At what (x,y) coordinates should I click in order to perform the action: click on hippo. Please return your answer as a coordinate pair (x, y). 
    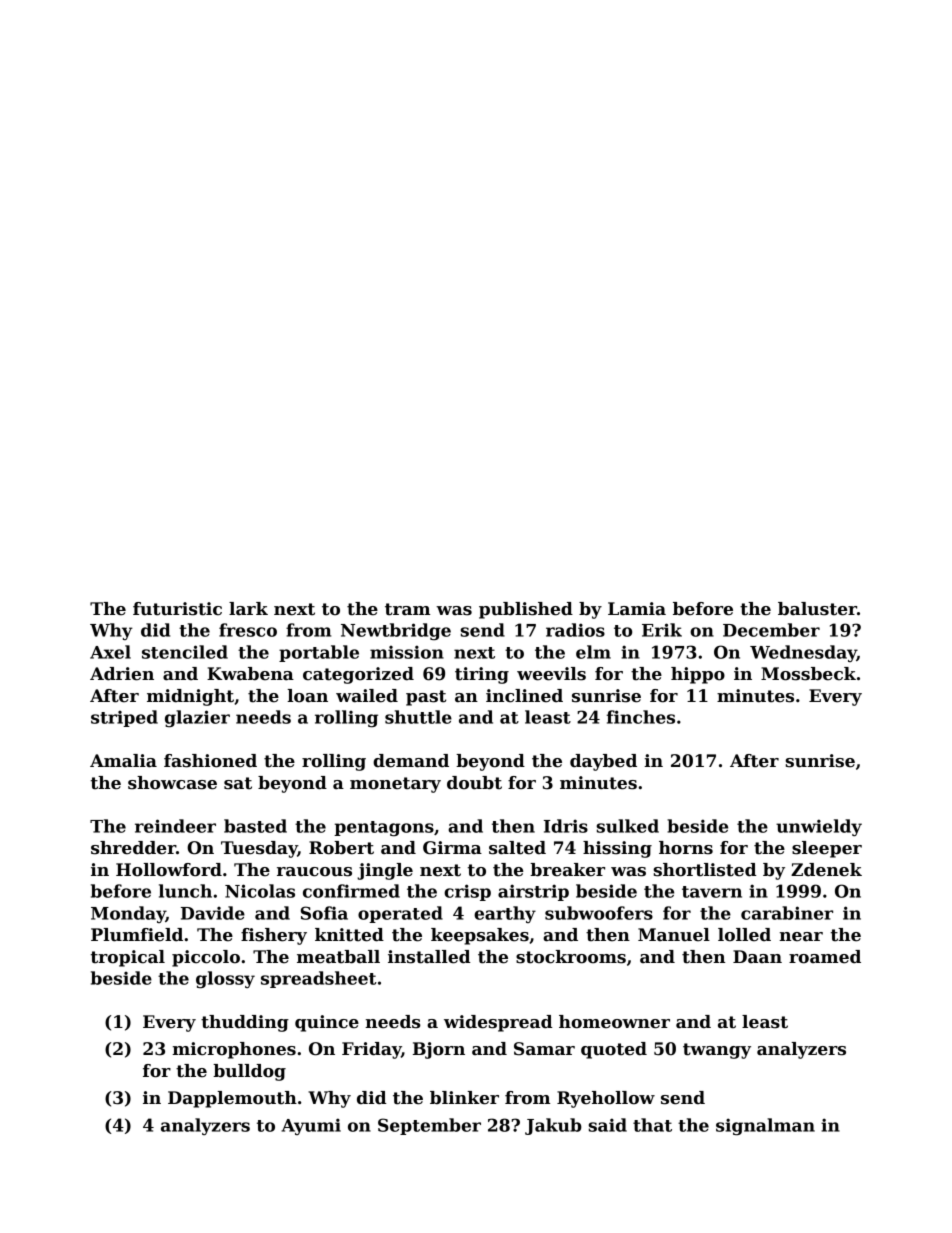
    Looking at the image, I should click on (698, 675).
